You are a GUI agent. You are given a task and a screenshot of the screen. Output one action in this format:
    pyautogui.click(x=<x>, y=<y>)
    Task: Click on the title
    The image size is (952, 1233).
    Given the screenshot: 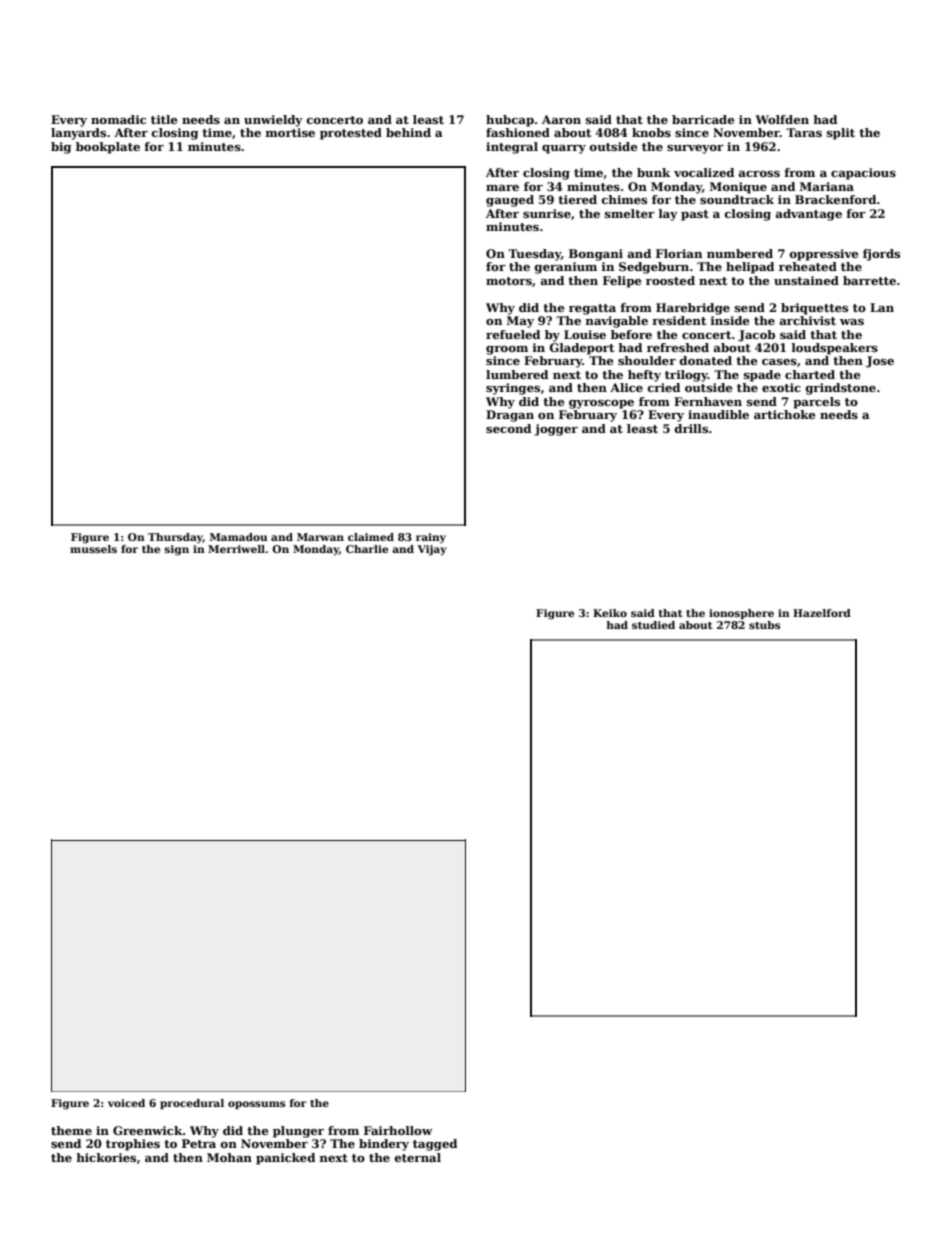 What is the action you would take?
    pyautogui.click(x=164, y=119)
